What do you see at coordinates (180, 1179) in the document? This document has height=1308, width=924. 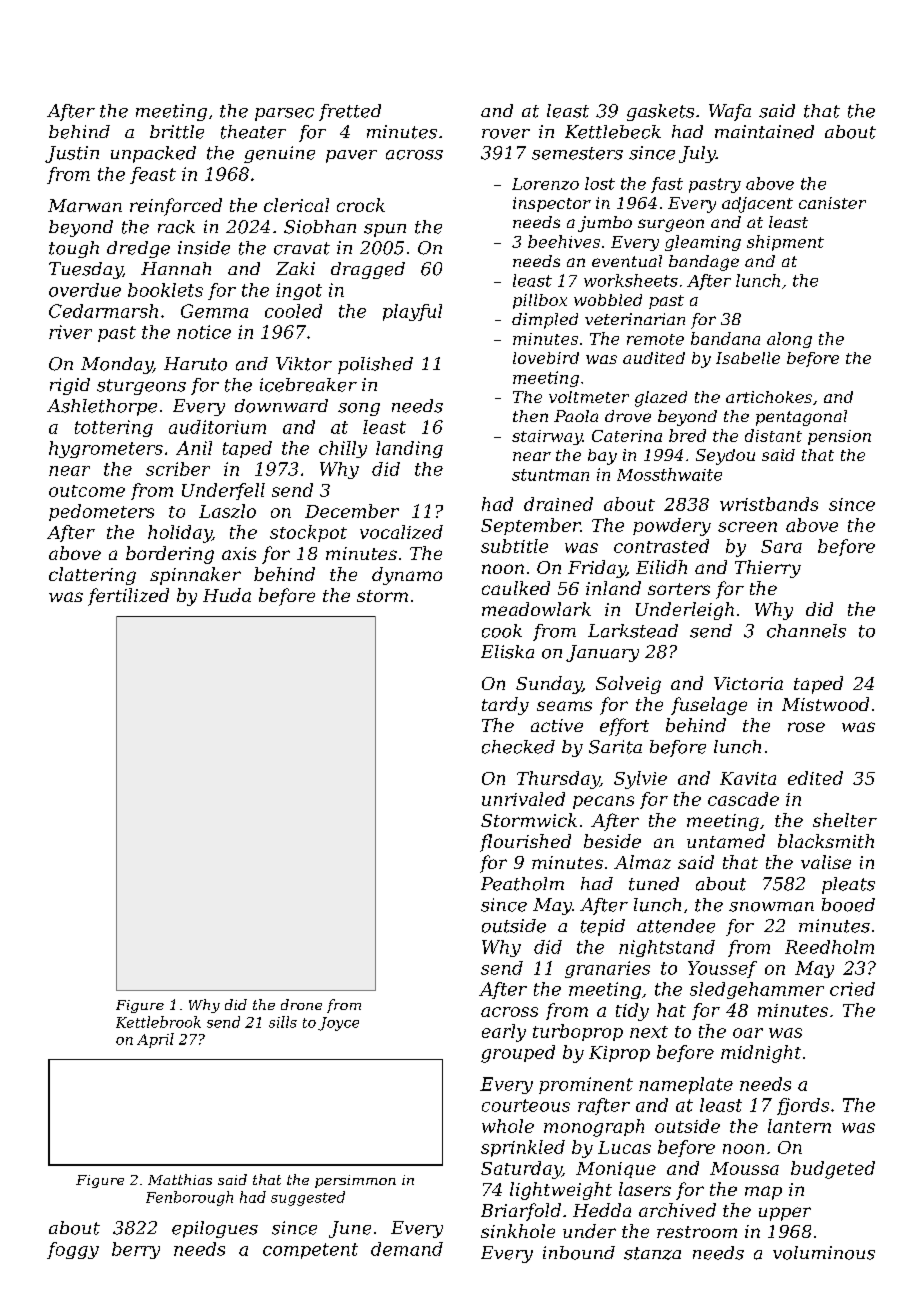 I see `Matthias` at bounding box center [180, 1179].
